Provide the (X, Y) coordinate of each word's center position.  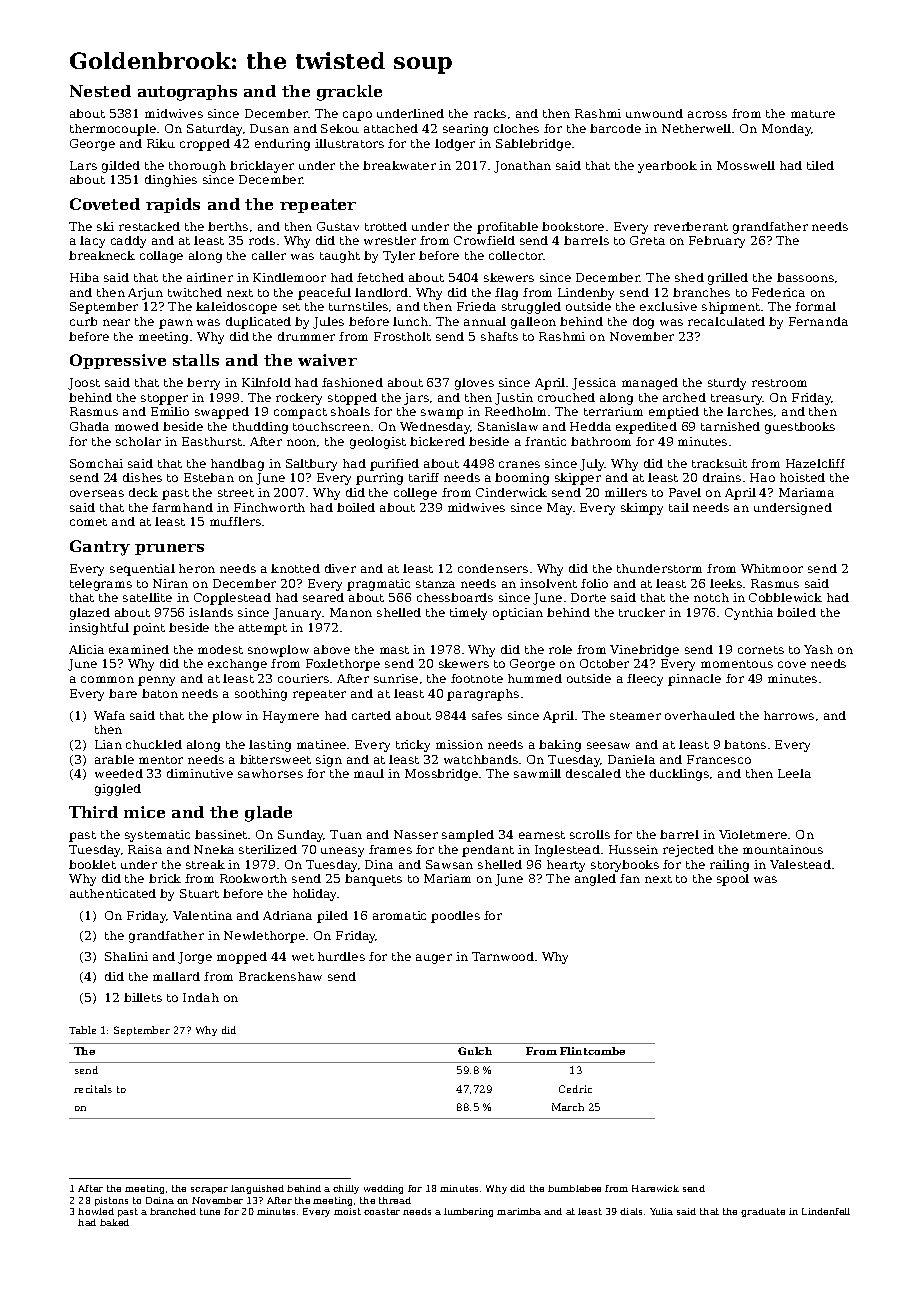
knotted (295, 568)
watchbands (481, 759)
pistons (111, 1201)
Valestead (800, 864)
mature (813, 114)
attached (391, 128)
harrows (789, 715)
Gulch (475, 1051)
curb (83, 321)
